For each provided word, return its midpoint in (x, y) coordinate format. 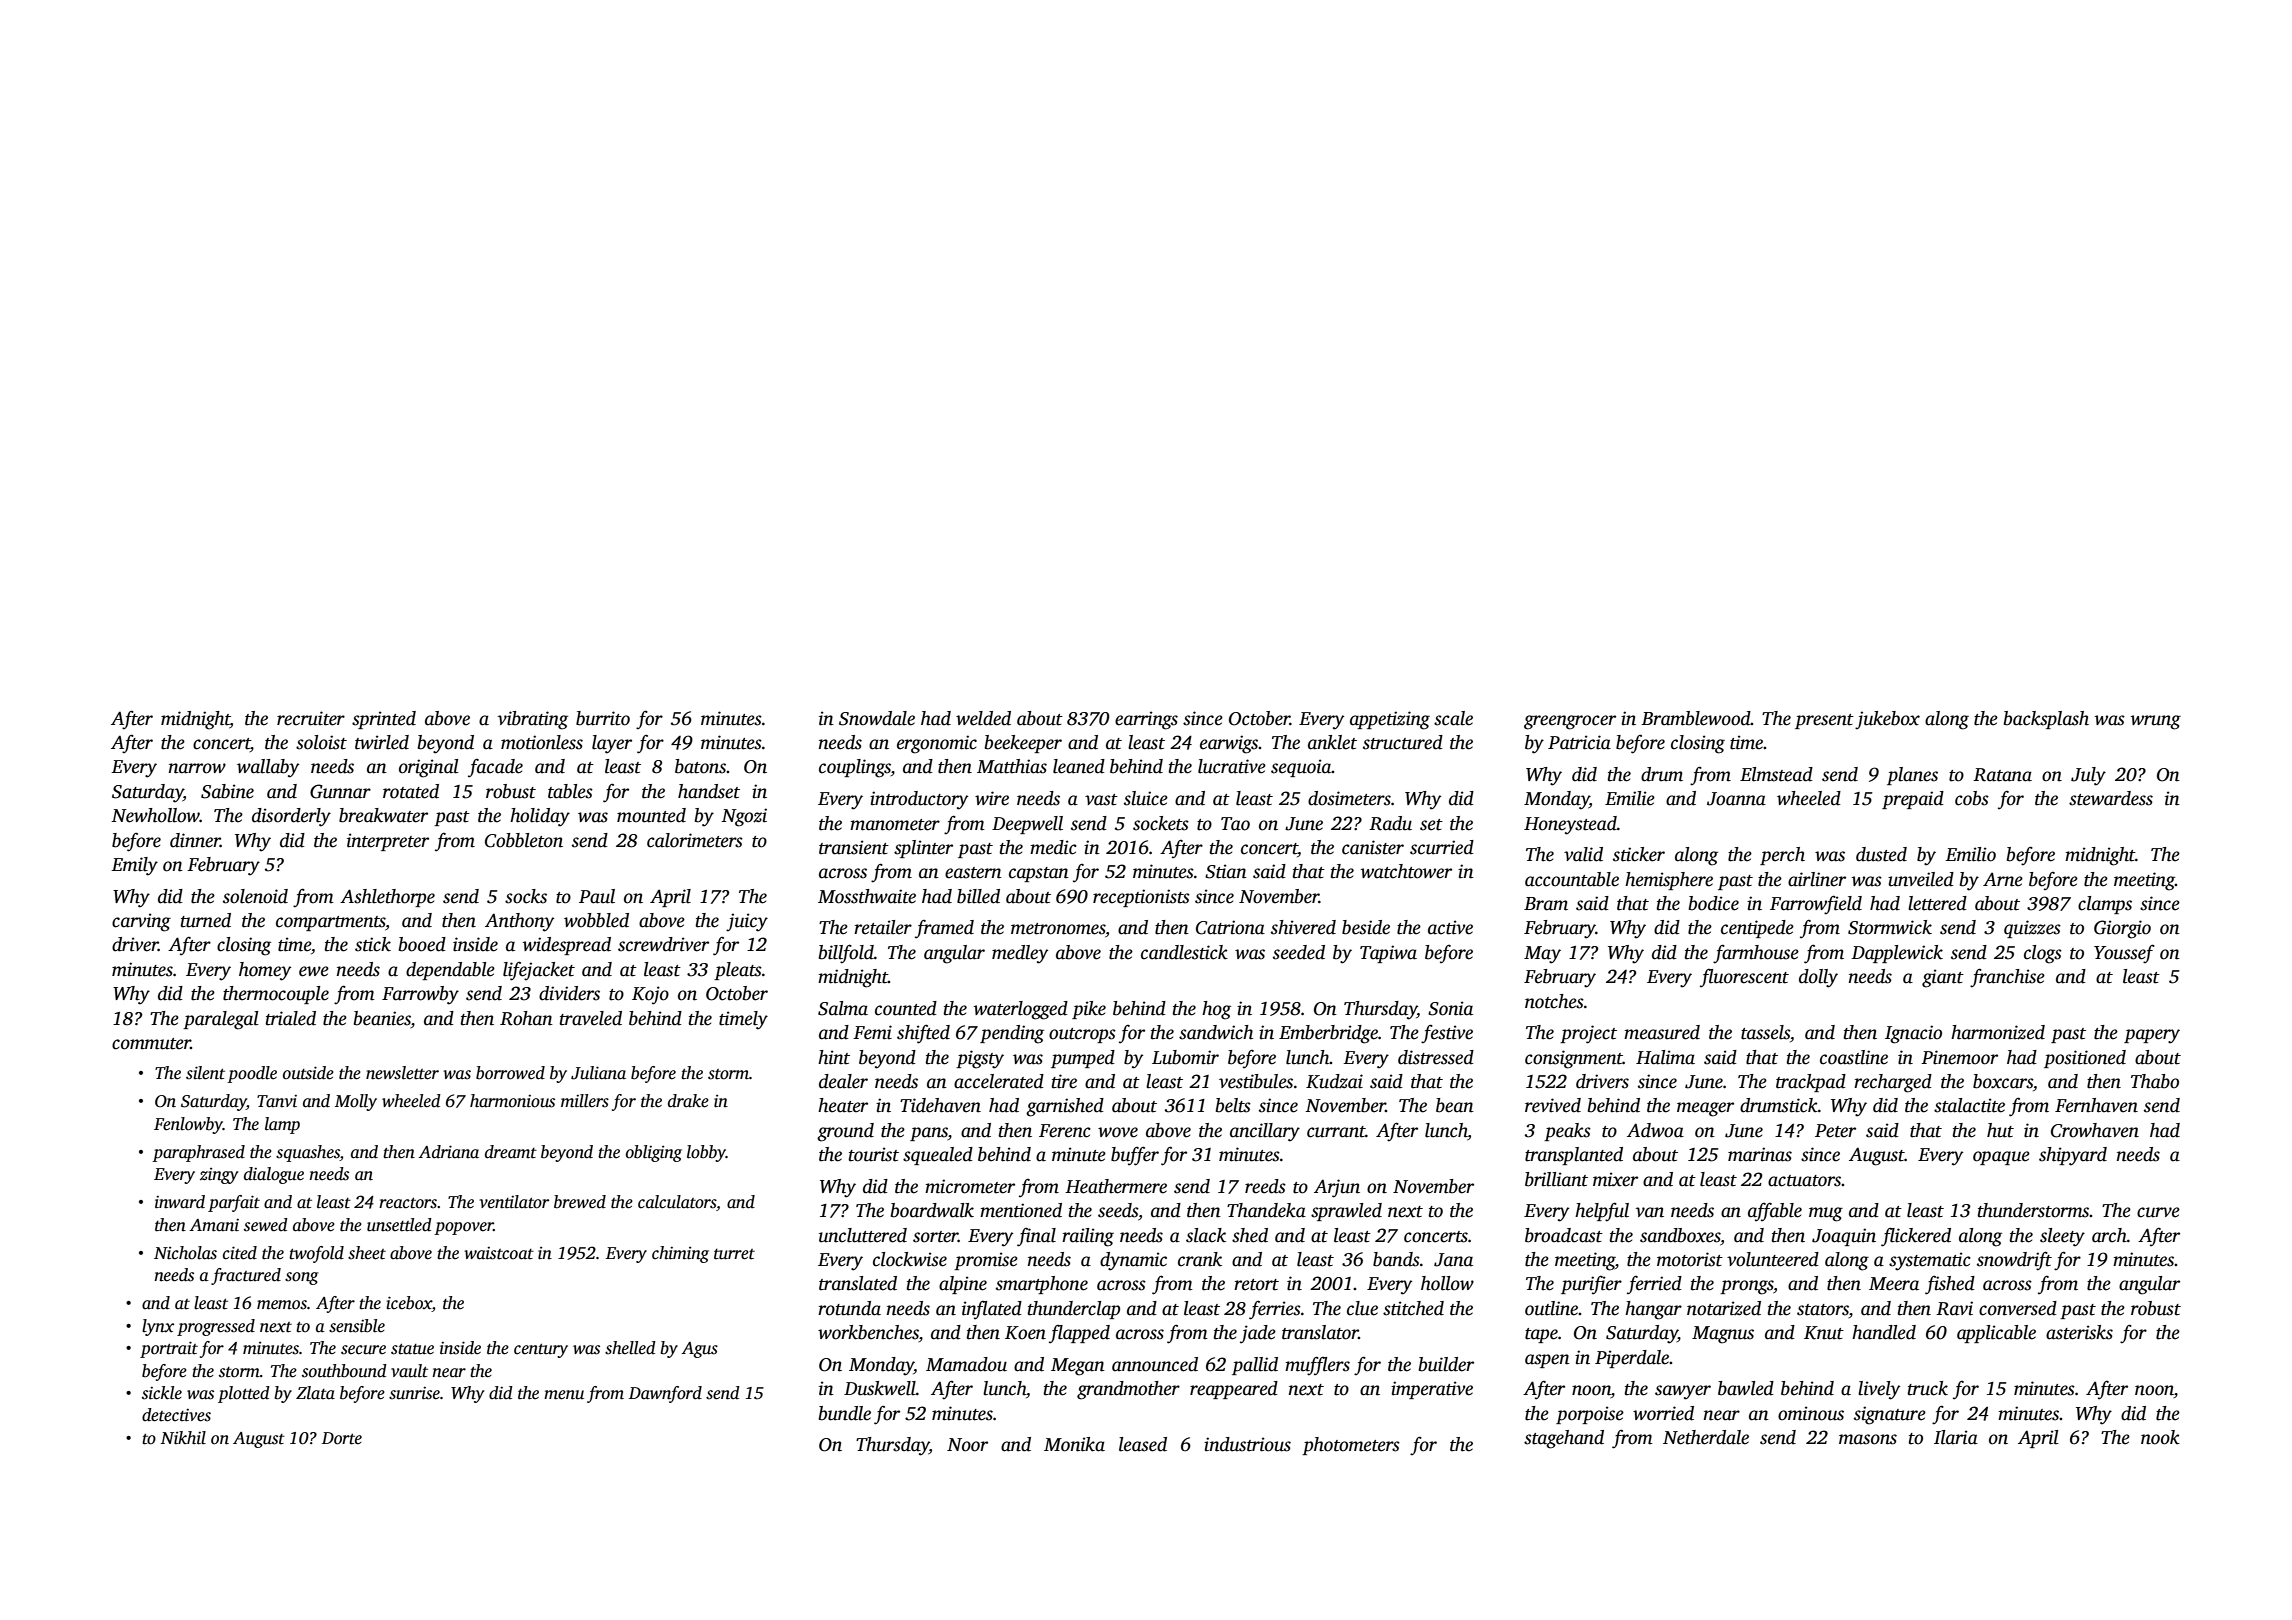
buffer (1135, 1156)
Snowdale (877, 718)
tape (1541, 1335)
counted (906, 1008)
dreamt (511, 1152)
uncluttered (863, 1235)
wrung (2156, 722)
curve (2158, 1212)
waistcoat (499, 1253)
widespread (567, 946)
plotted (244, 1394)
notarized (1724, 1308)
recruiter (311, 718)
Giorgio (2122, 929)
